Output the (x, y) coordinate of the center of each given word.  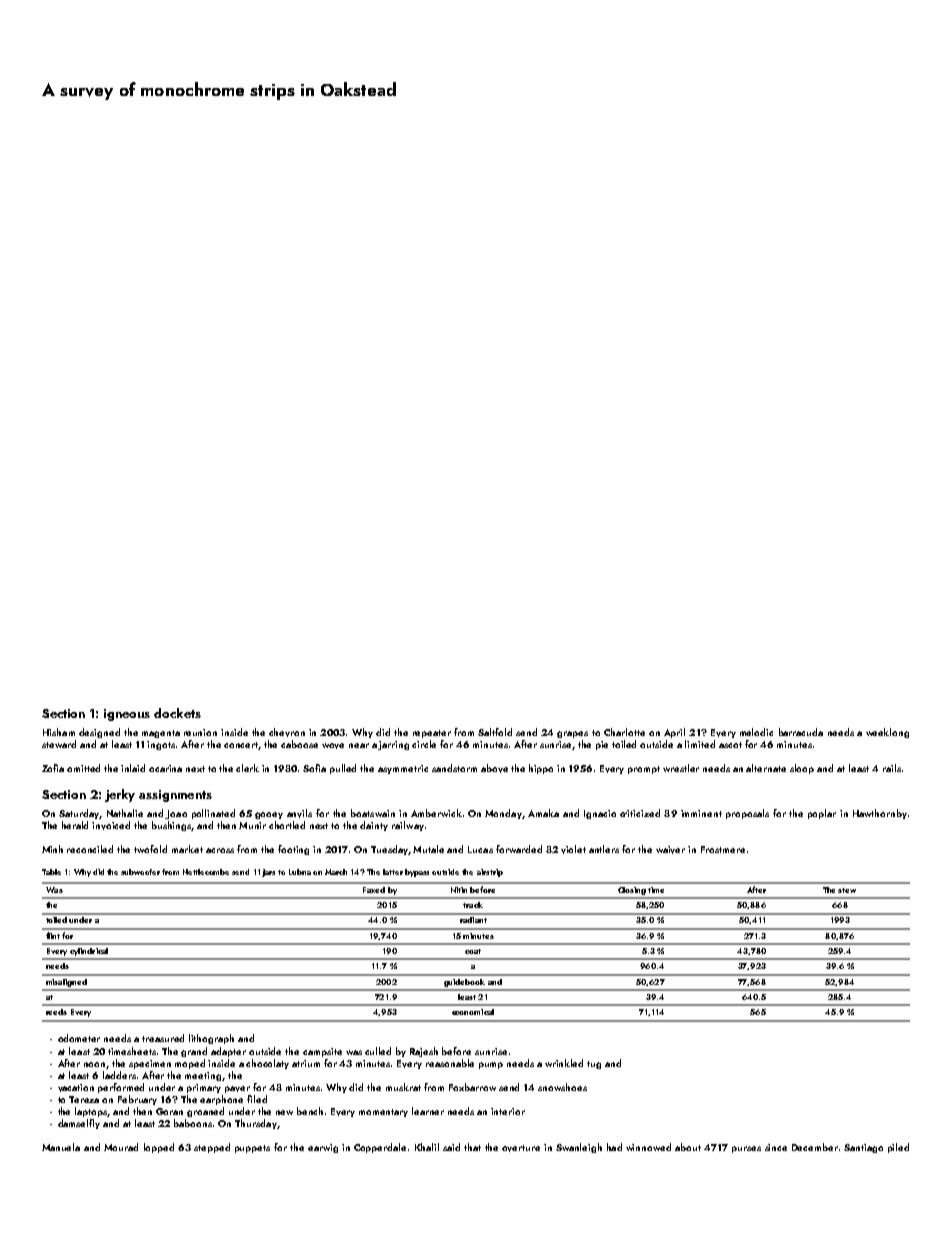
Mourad (121, 1147)
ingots (161, 745)
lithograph (211, 1039)
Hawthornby (880, 814)
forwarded (519, 849)
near (359, 745)
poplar (822, 814)
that (472, 1147)
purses (746, 1149)
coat (473, 951)
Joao (176, 814)
